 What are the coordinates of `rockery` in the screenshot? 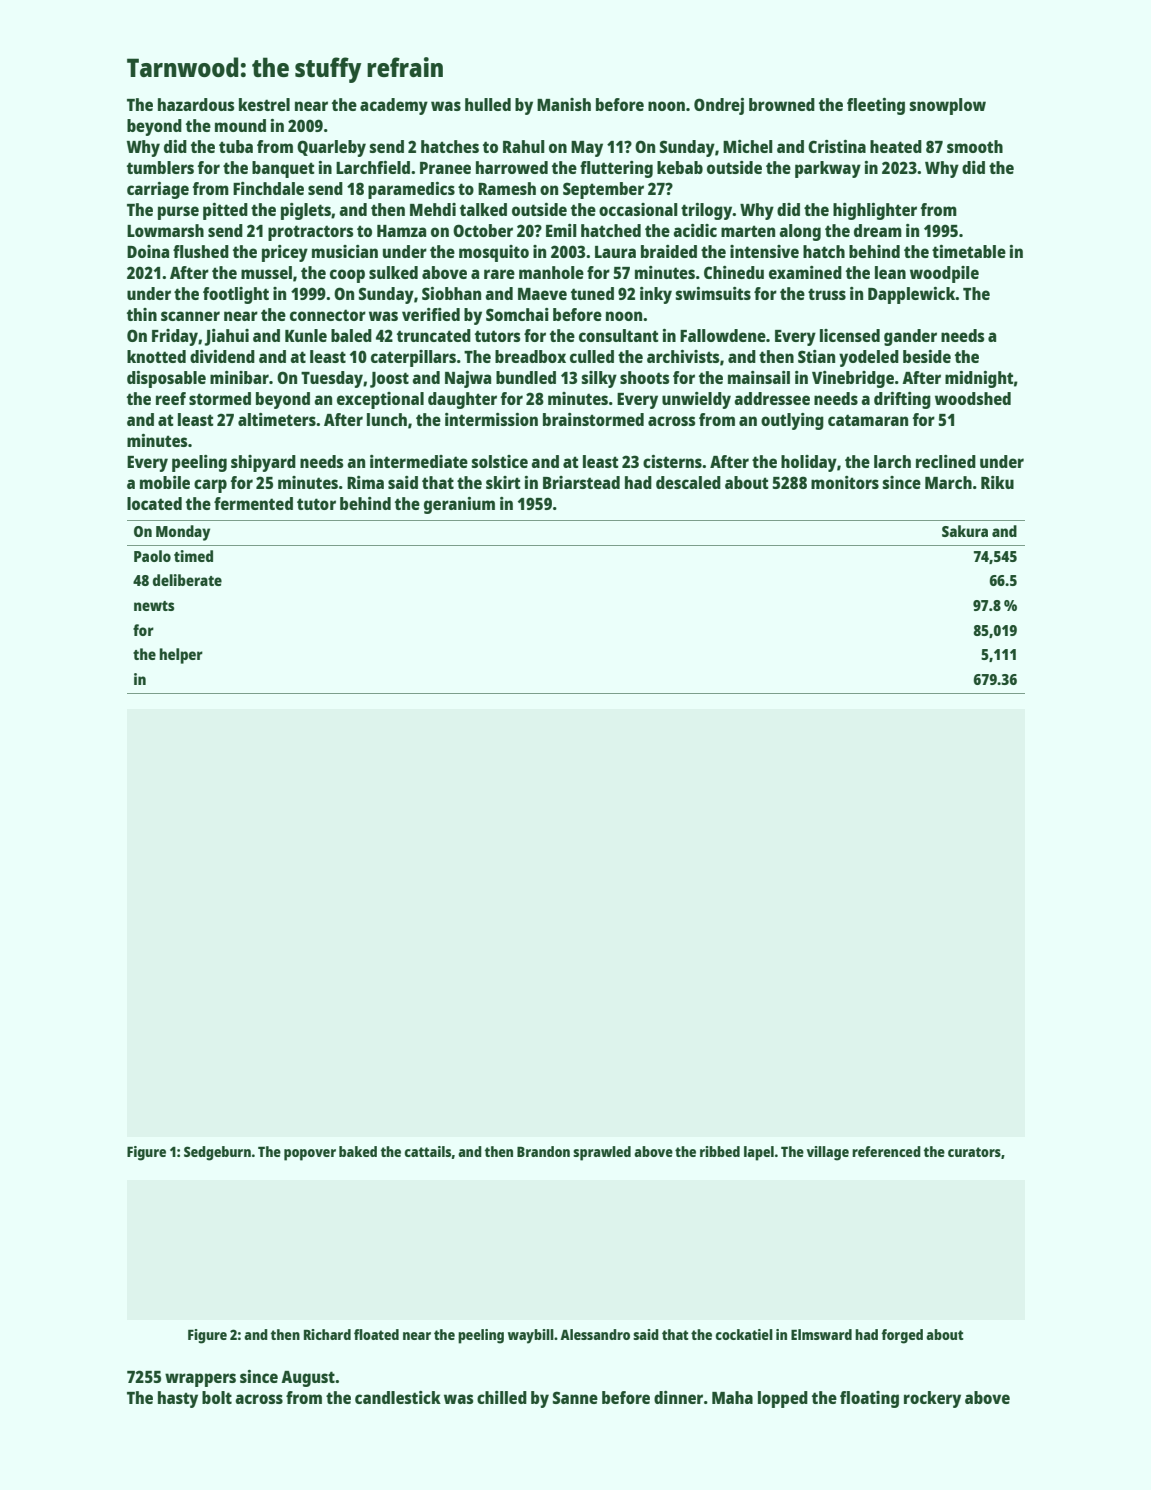 It's located at (932, 1399).
